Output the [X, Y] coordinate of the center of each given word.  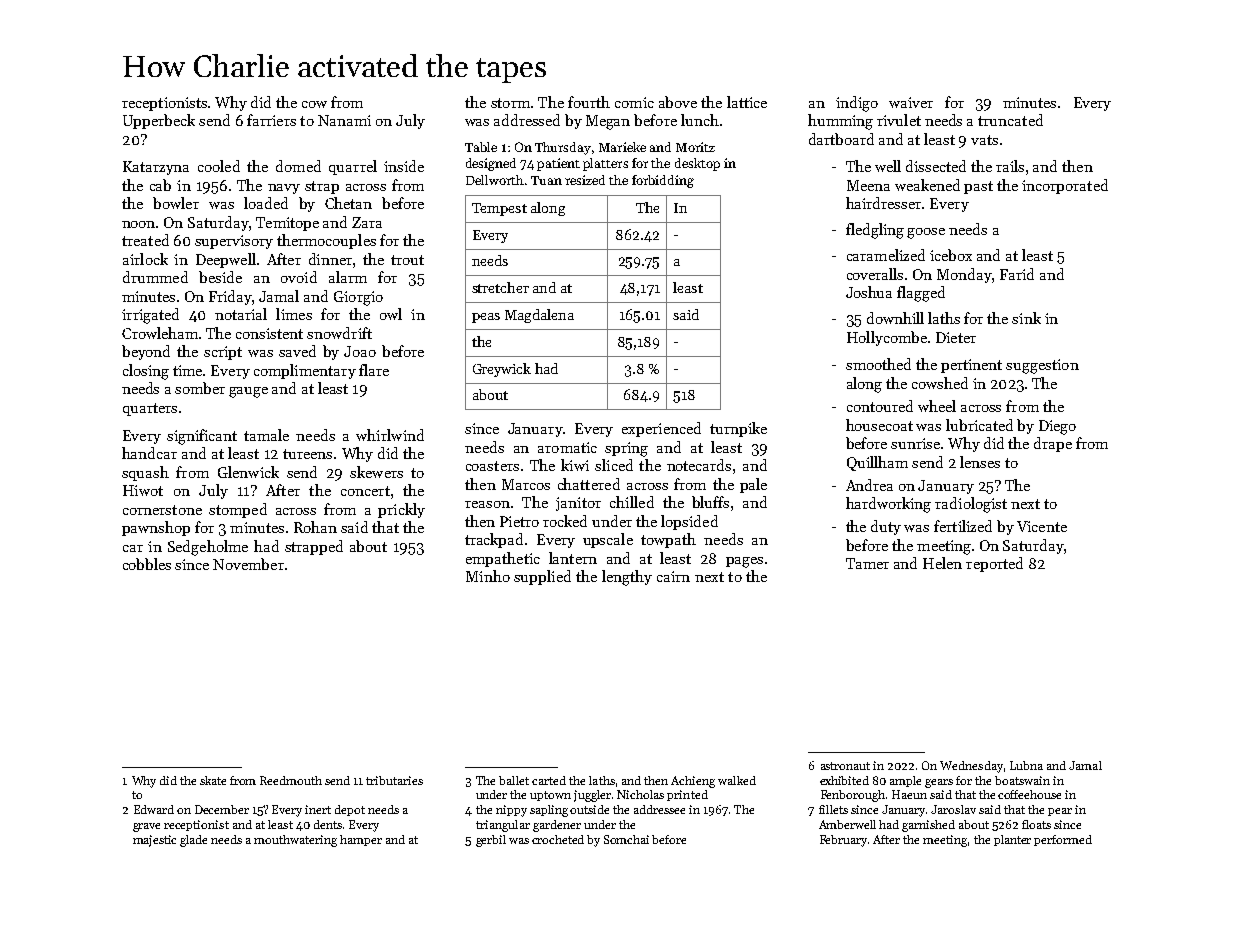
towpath [668, 540]
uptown [550, 796]
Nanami [344, 120]
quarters [150, 409]
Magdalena [539, 316]
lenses [980, 462]
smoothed [878, 364]
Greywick [502, 370]
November [248, 564]
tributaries [394, 780]
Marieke [622, 147]
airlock [145, 259]
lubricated [979, 425]
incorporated [1065, 186]
